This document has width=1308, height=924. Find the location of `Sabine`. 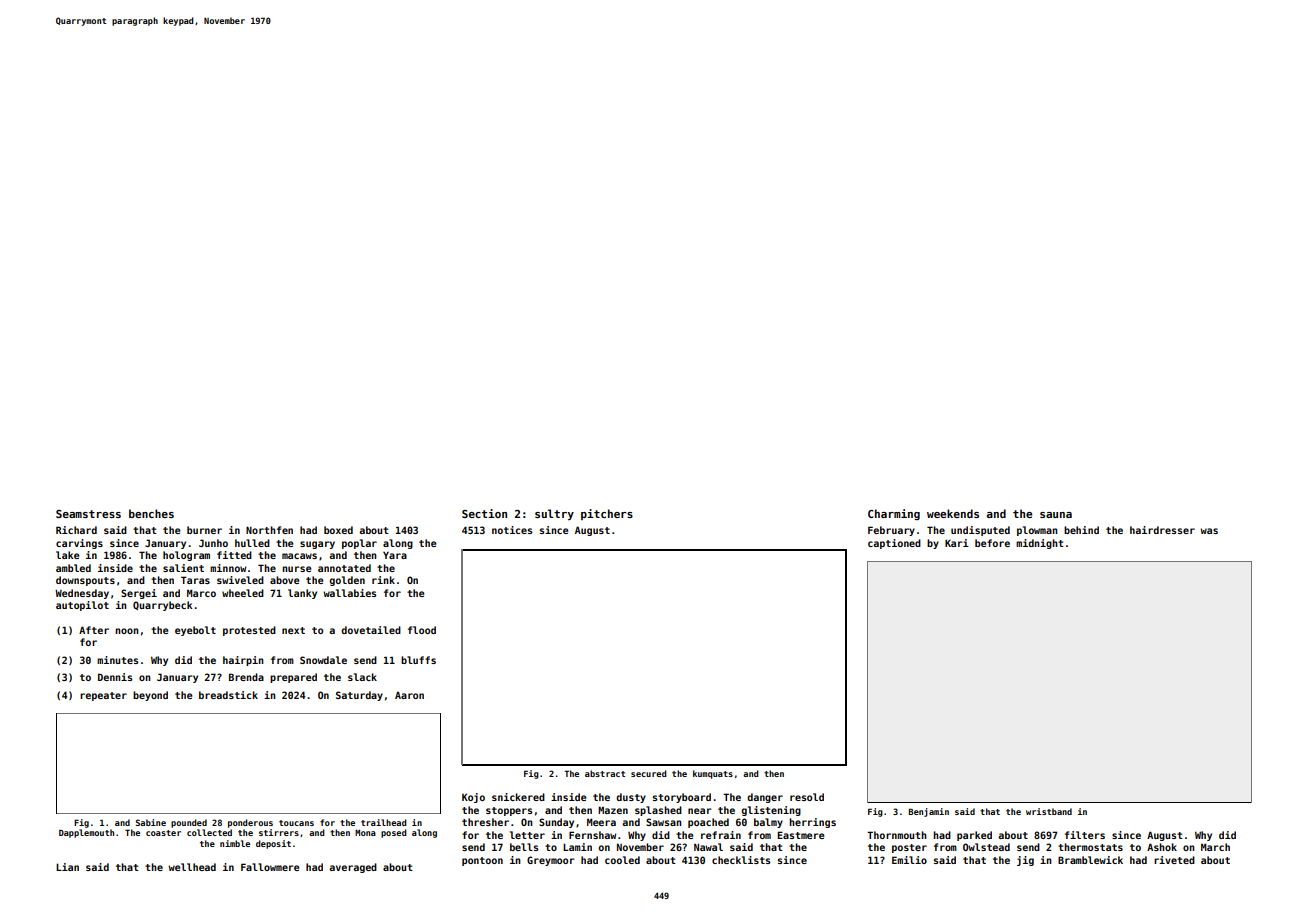

Sabine is located at coordinates (151, 822).
